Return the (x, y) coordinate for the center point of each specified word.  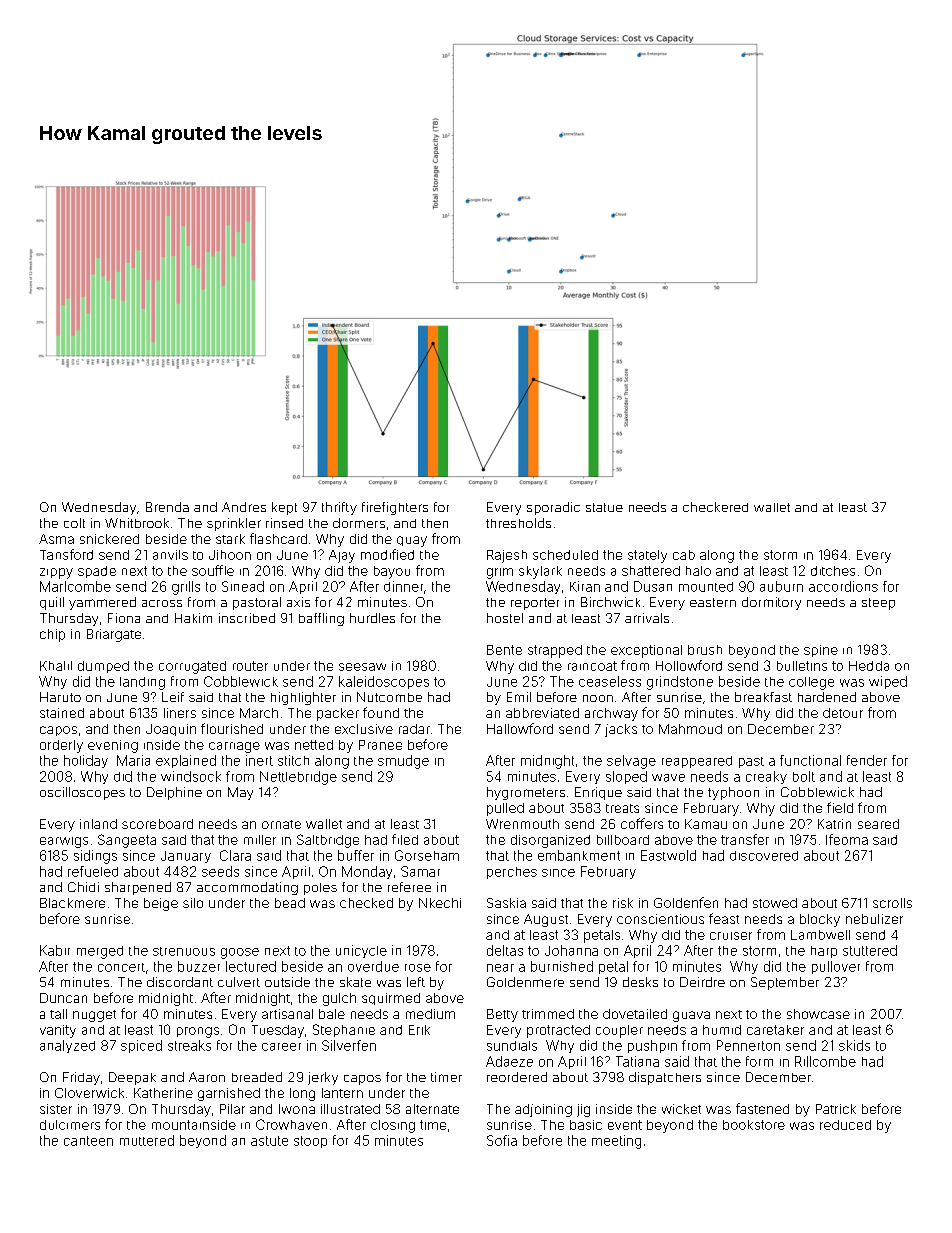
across (162, 603)
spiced (141, 1046)
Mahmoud (690, 729)
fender (867, 760)
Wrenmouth (522, 824)
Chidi (83, 887)
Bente (504, 650)
